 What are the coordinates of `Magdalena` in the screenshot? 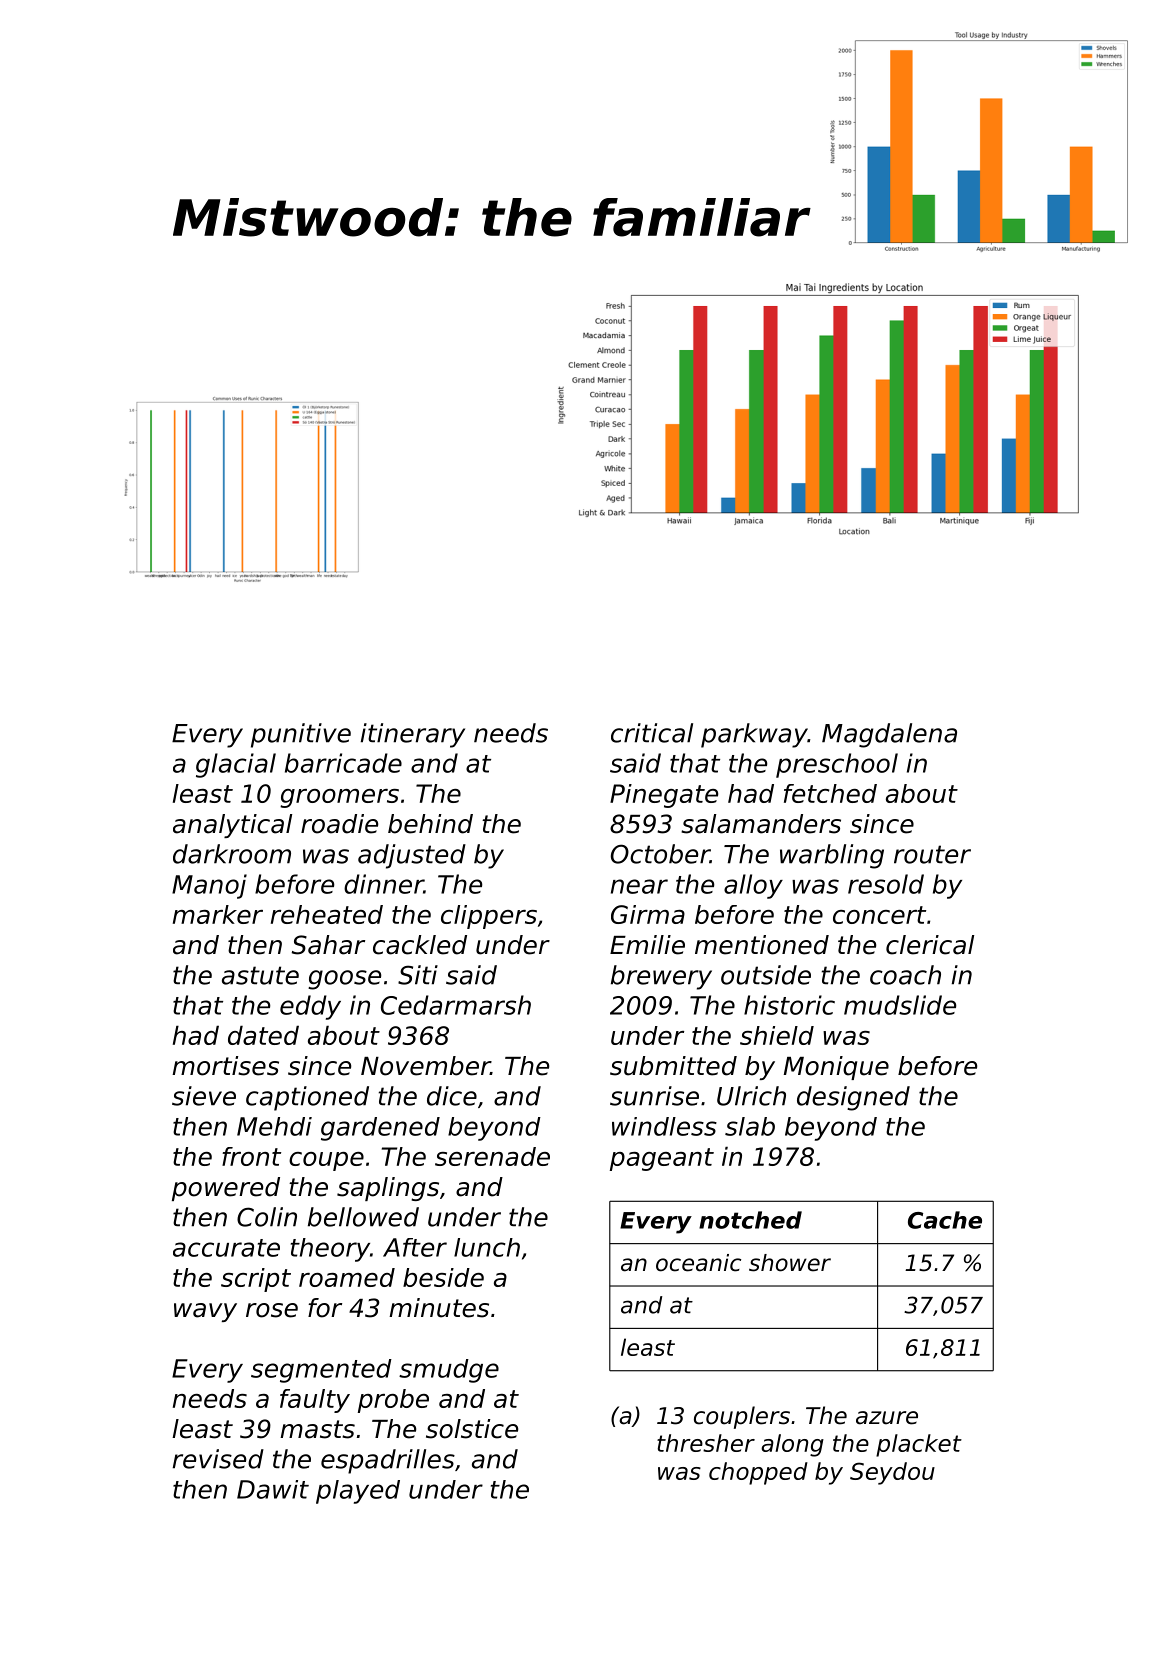 It's located at (889, 735).
